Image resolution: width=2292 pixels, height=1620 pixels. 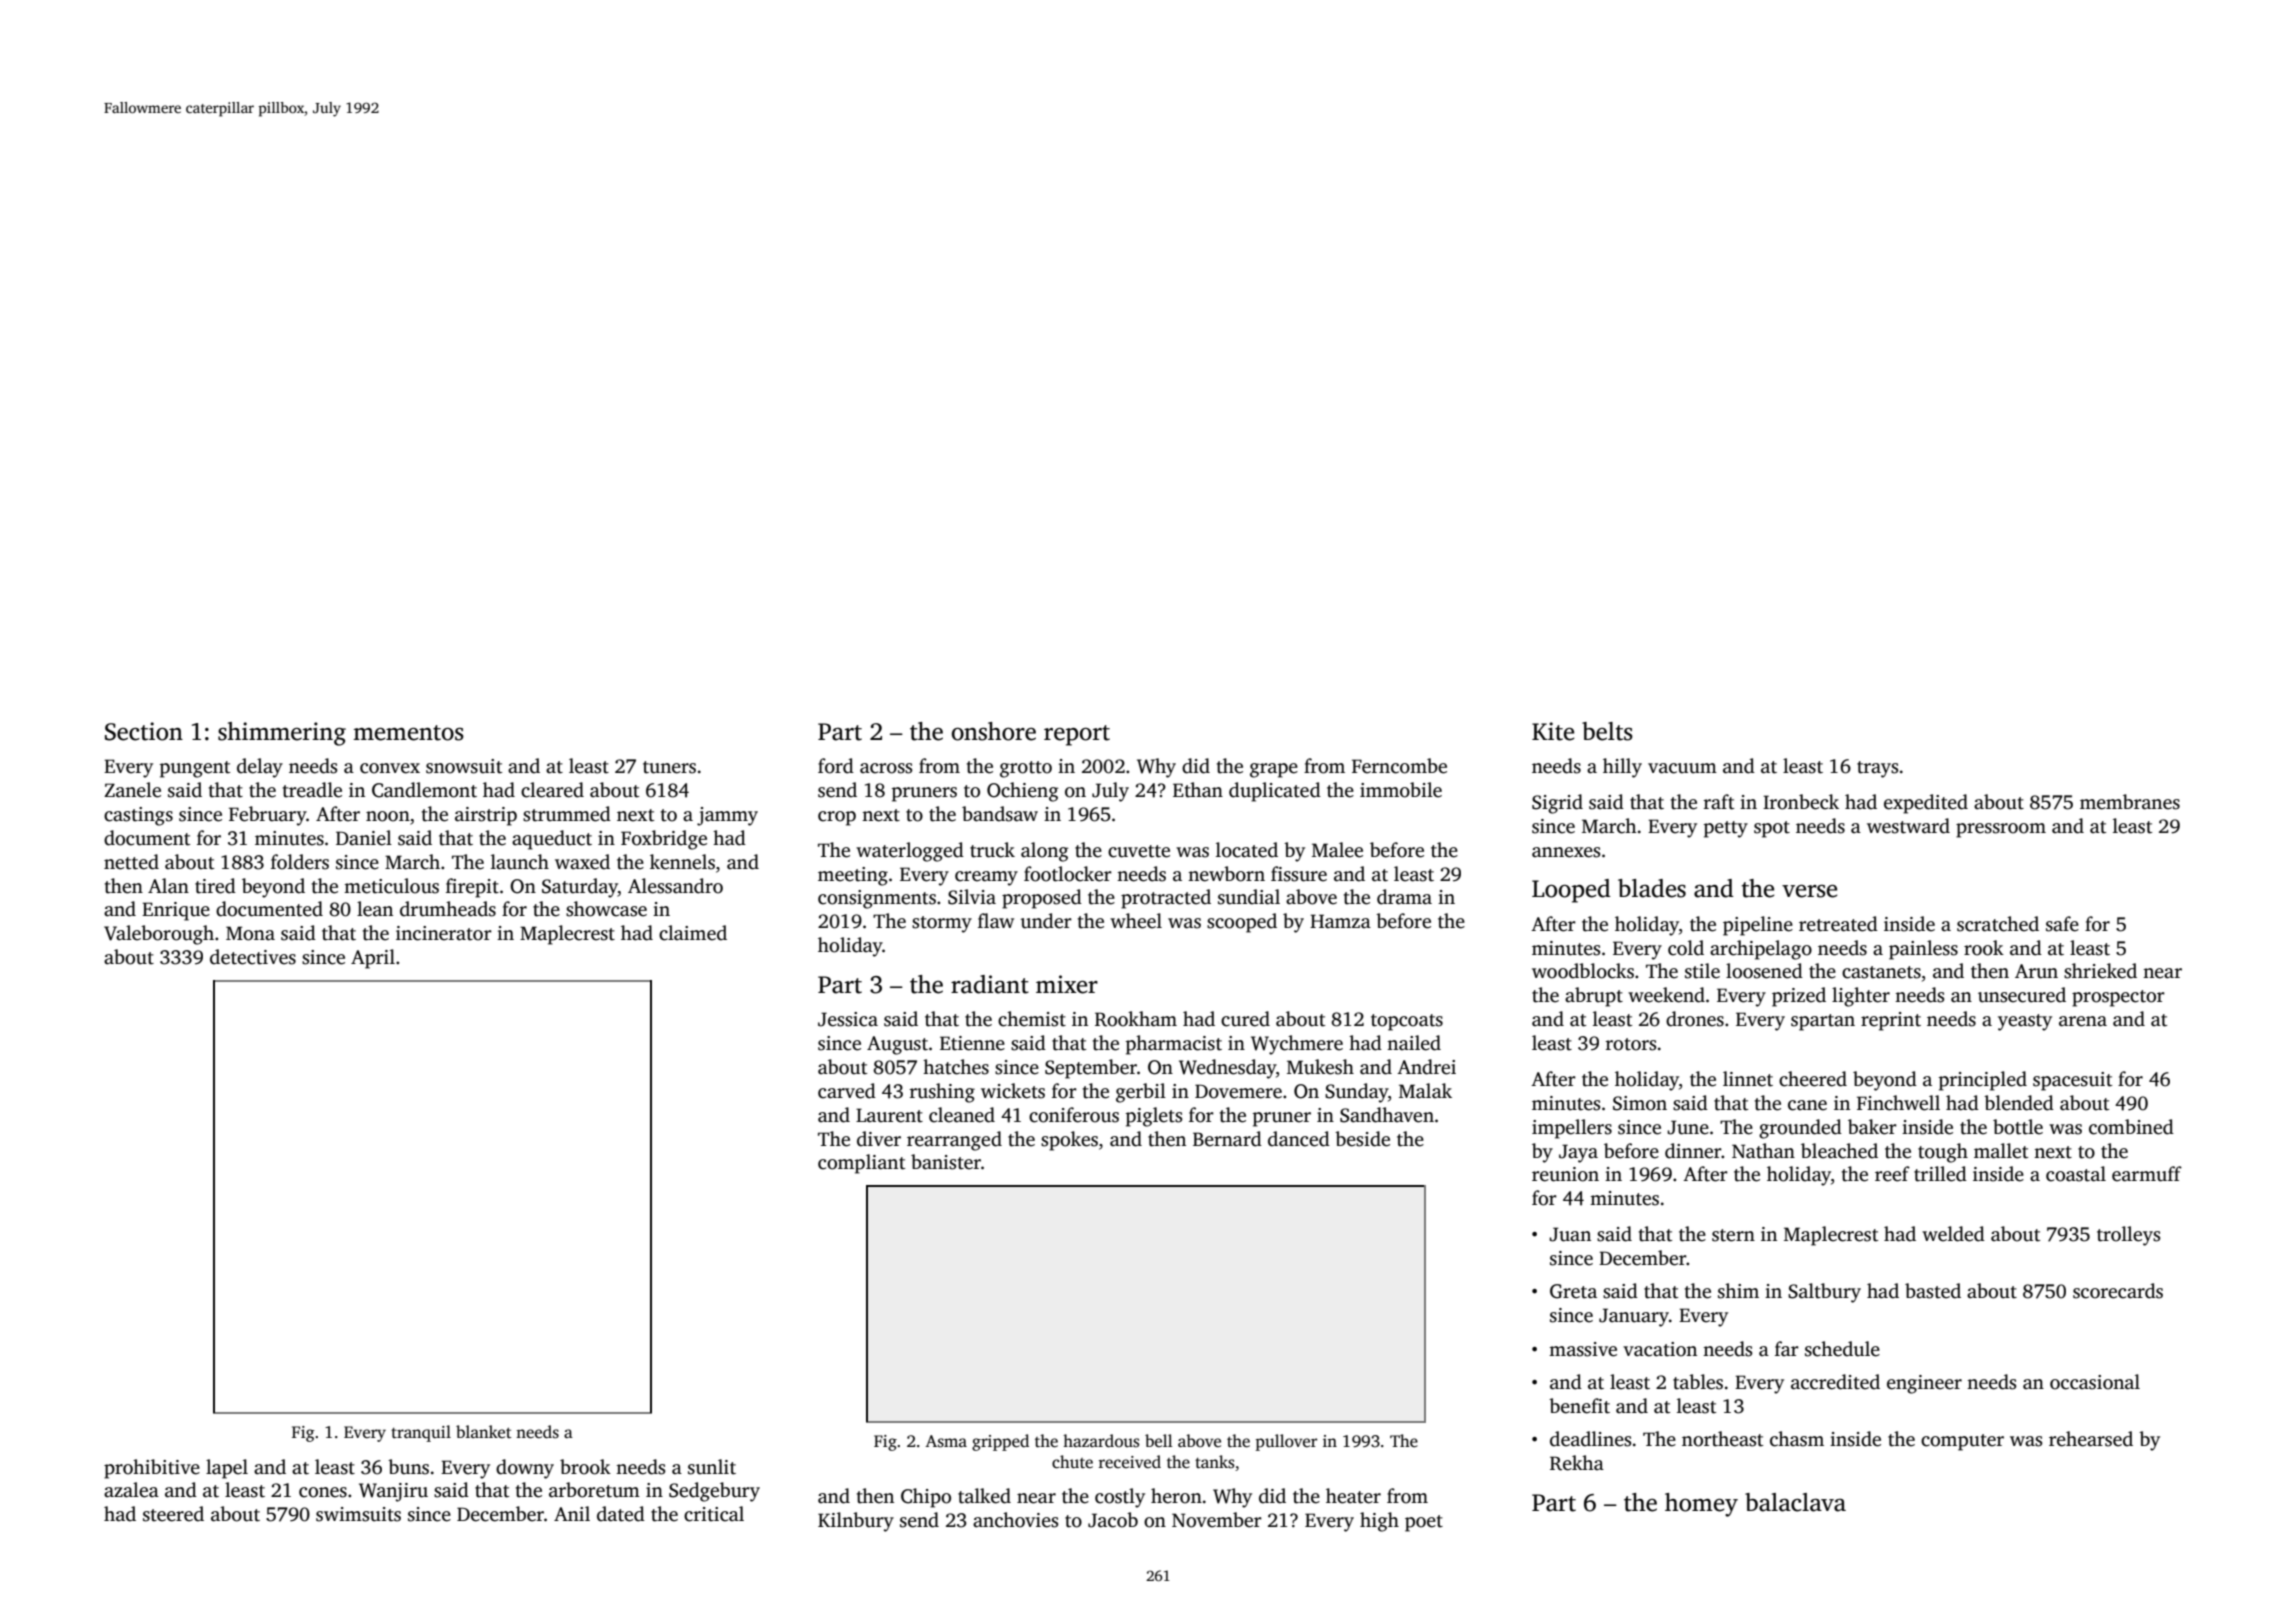 I want to click on swimsuits, so click(x=358, y=1514).
